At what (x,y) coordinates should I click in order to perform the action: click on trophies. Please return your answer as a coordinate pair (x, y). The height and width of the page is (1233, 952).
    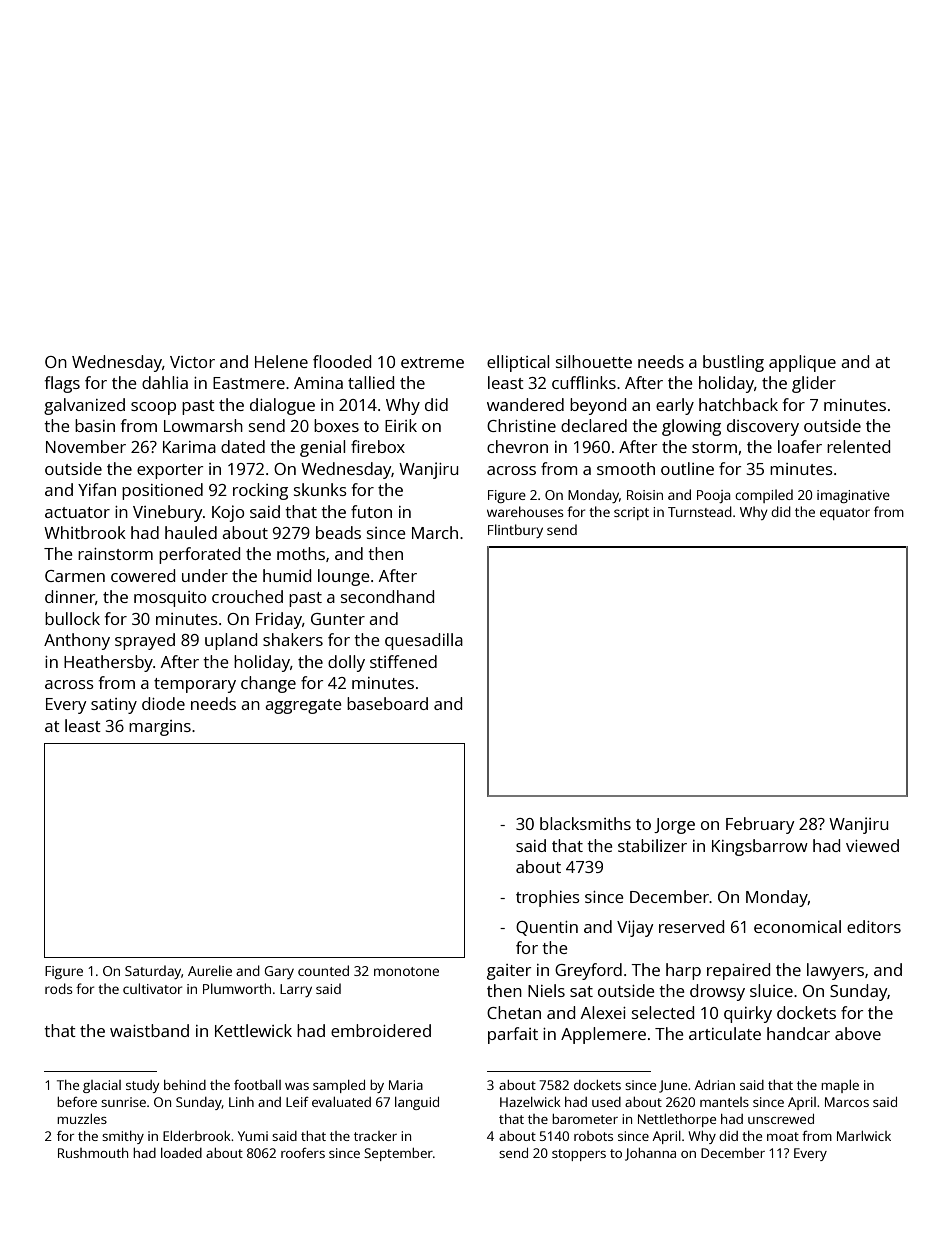
    Looking at the image, I should click on (548, 898).
